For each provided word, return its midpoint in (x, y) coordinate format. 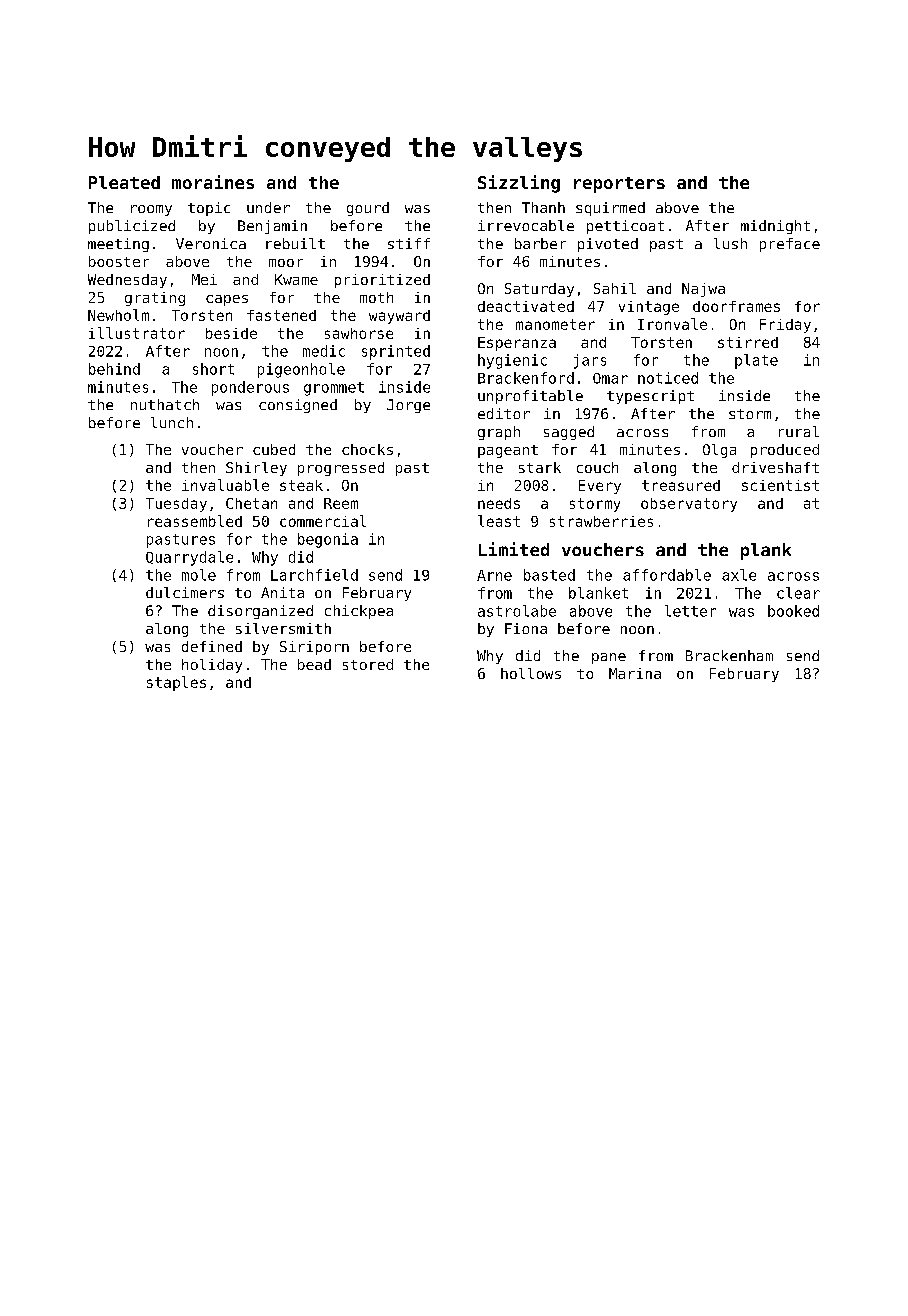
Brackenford (526, 378)
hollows (531, 673)
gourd (368, 209)
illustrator (137, 333)
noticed (668, 378)
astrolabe (517, 611)
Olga (719, 451)
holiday (212, 666)
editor (504, 413)
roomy (151, 210)
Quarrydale (189, 558)
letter (690, 611)
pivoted (608, 245)
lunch (172, 422)
